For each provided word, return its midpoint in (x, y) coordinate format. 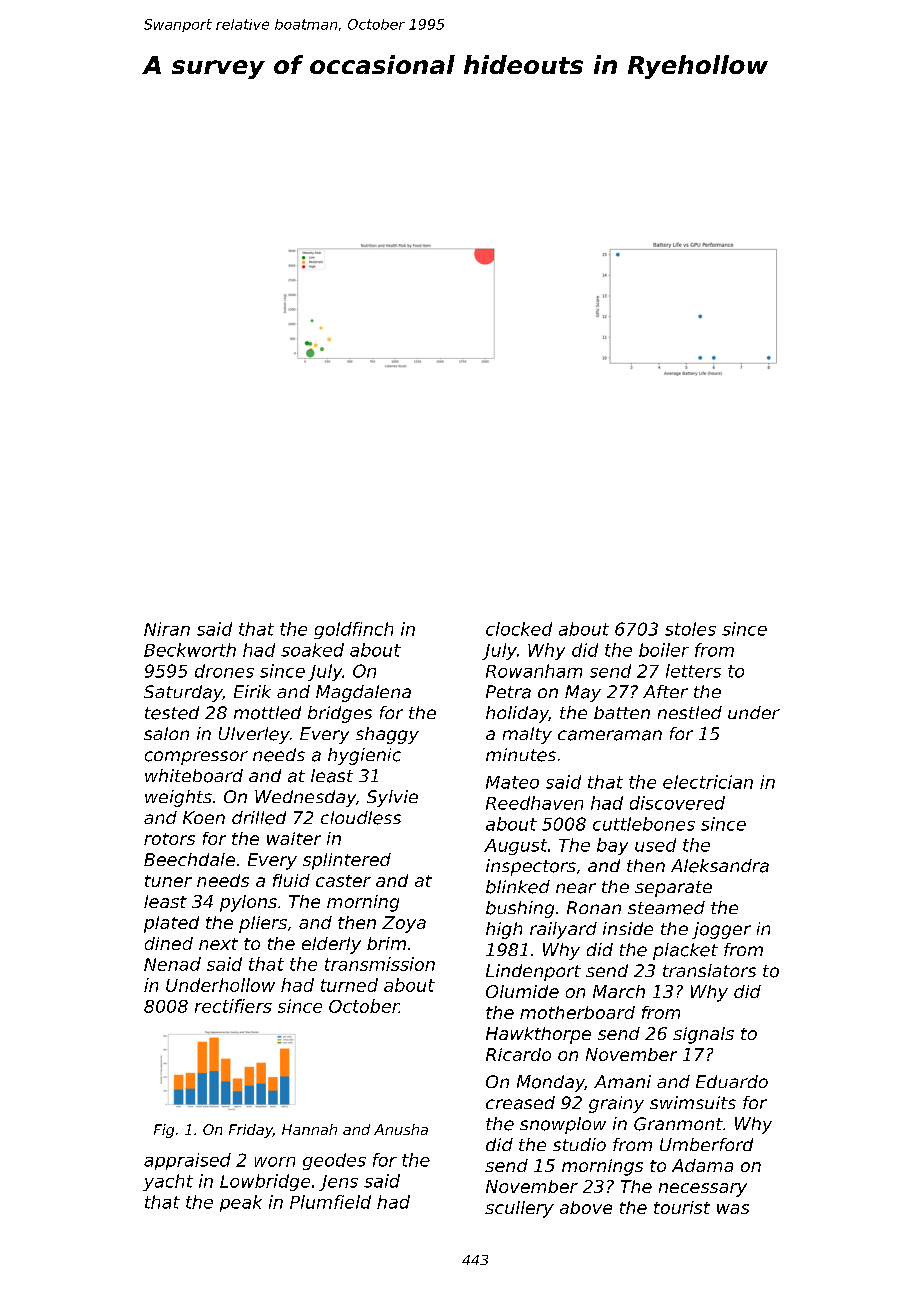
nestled (690, 712)
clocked (519, 629)
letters (693, 671)
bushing (520, 909)
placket (685, 951)
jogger (721, 930)
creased (520, 1103)
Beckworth (190, 650)
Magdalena (363, 693)
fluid (291, 880)
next (218, 944)
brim (386, 943)
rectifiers (233, 1006)
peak (241, 1203)
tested (172, 713)
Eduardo (732, 1081)
